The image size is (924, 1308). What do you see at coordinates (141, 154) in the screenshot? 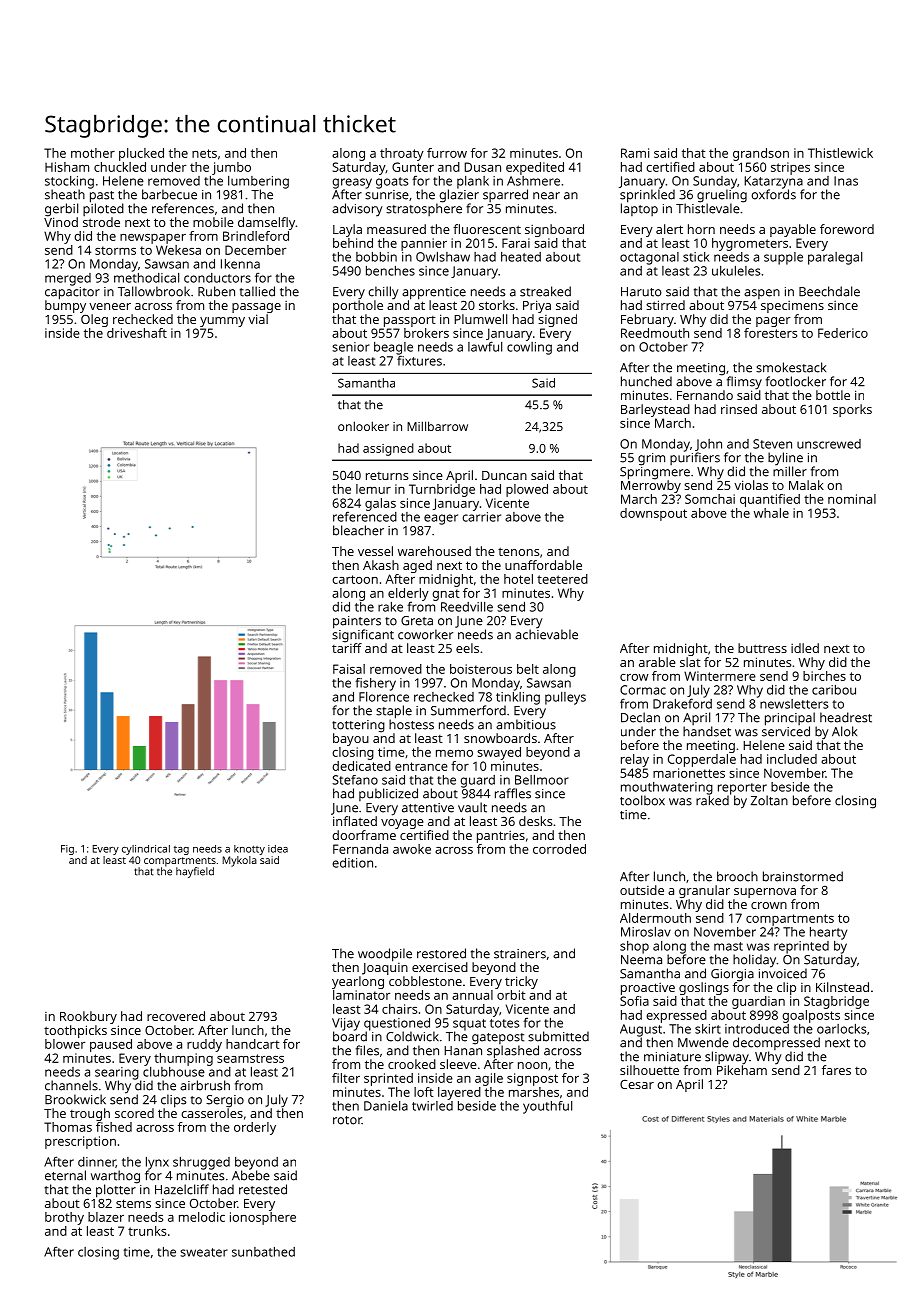
I see `plucked` at bounding box center [141, 154].
